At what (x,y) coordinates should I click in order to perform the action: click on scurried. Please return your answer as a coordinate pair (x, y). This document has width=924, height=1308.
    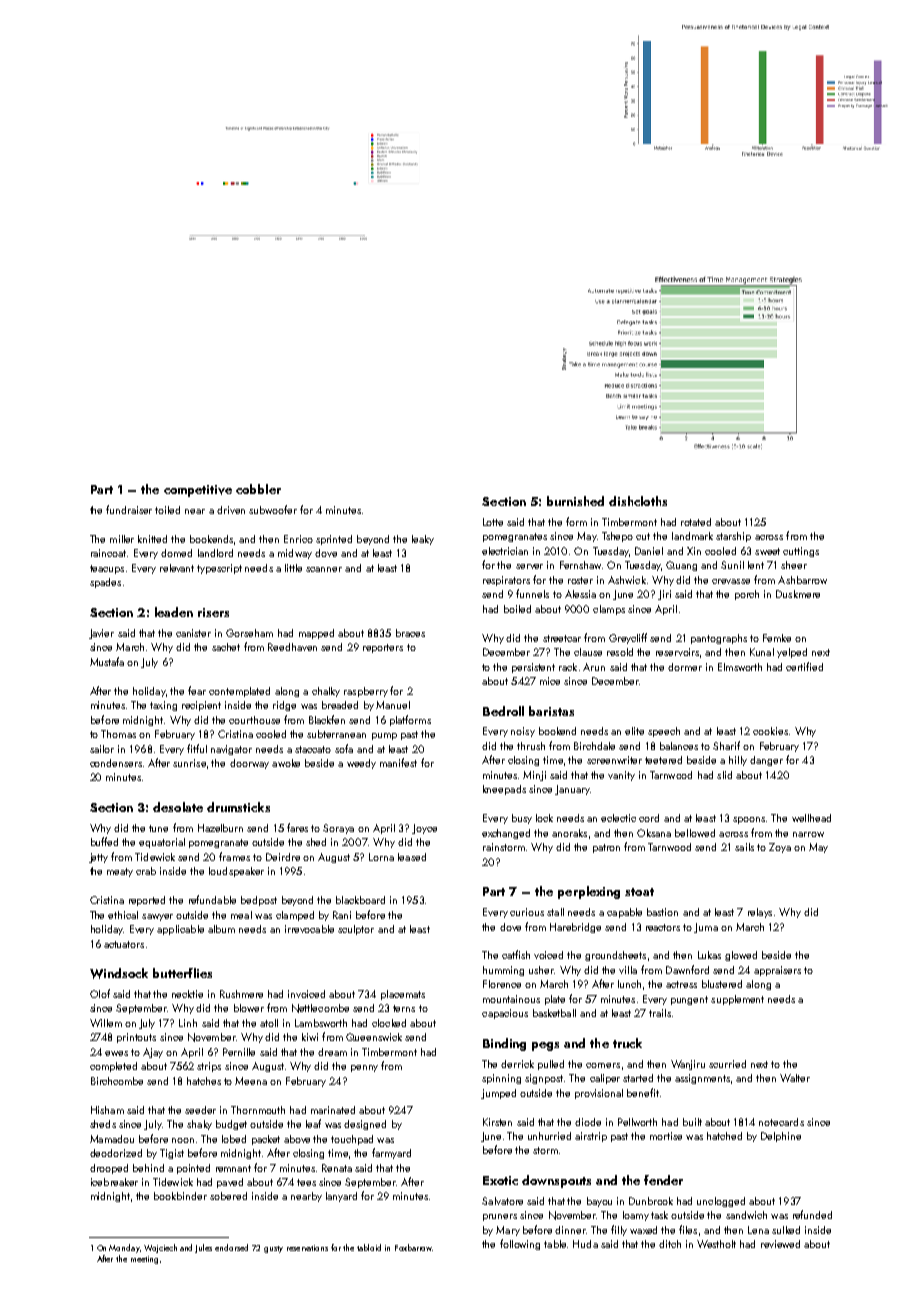
    Looking at the image, I should click on (727, 1064).
